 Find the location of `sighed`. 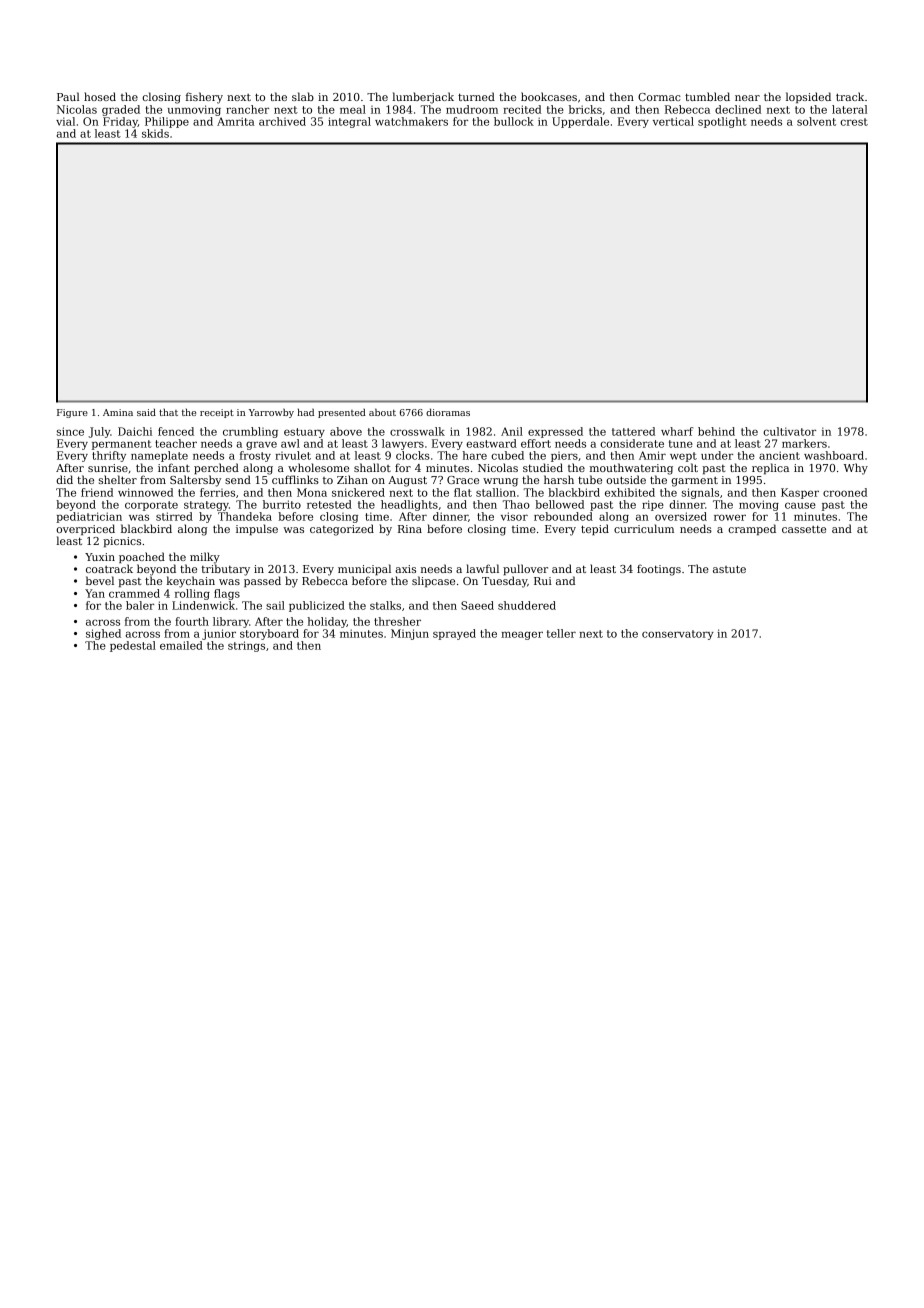

sighed is located at coordinates (103, 634).
